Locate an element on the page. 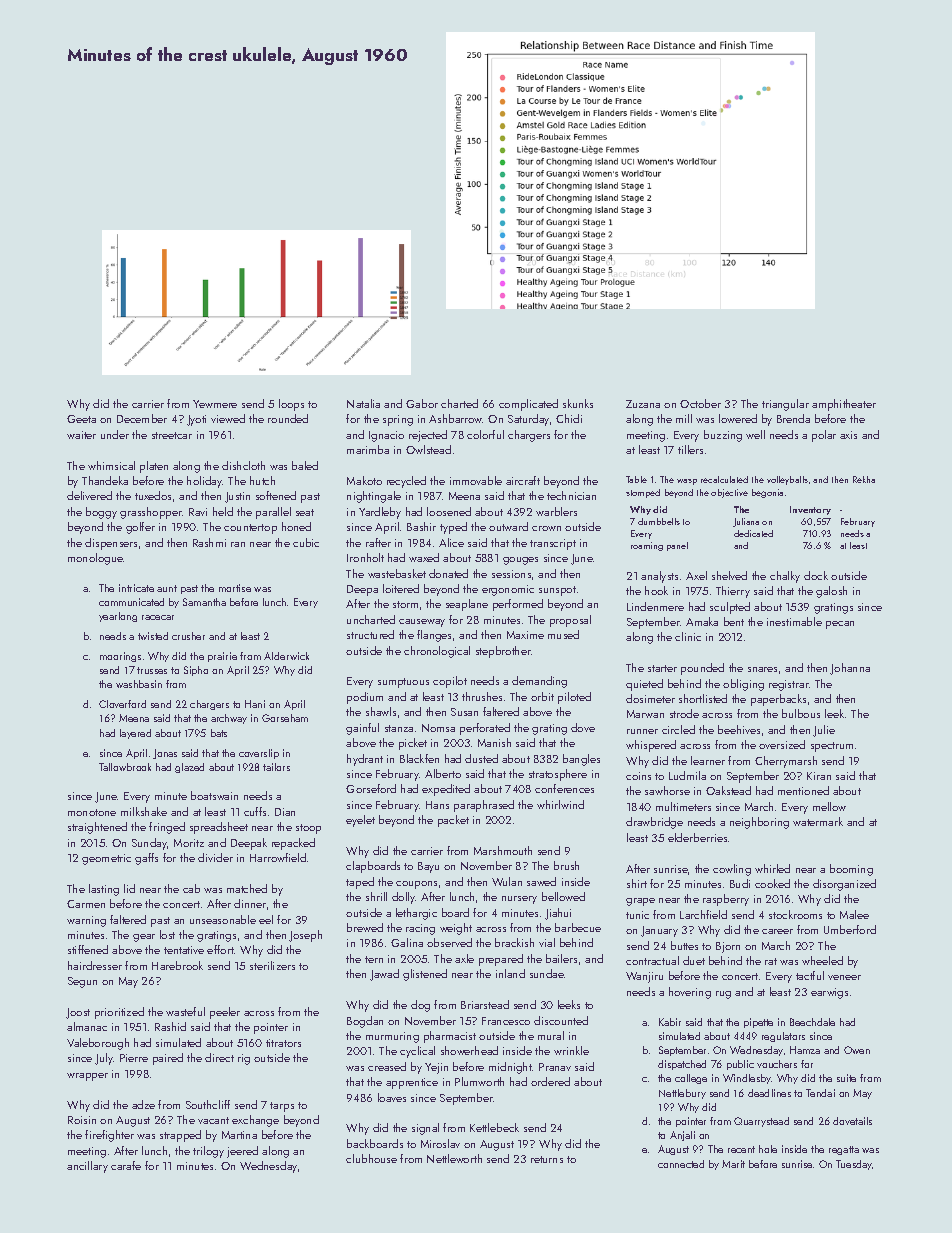  lowered is located at coordinates (738, 418).
